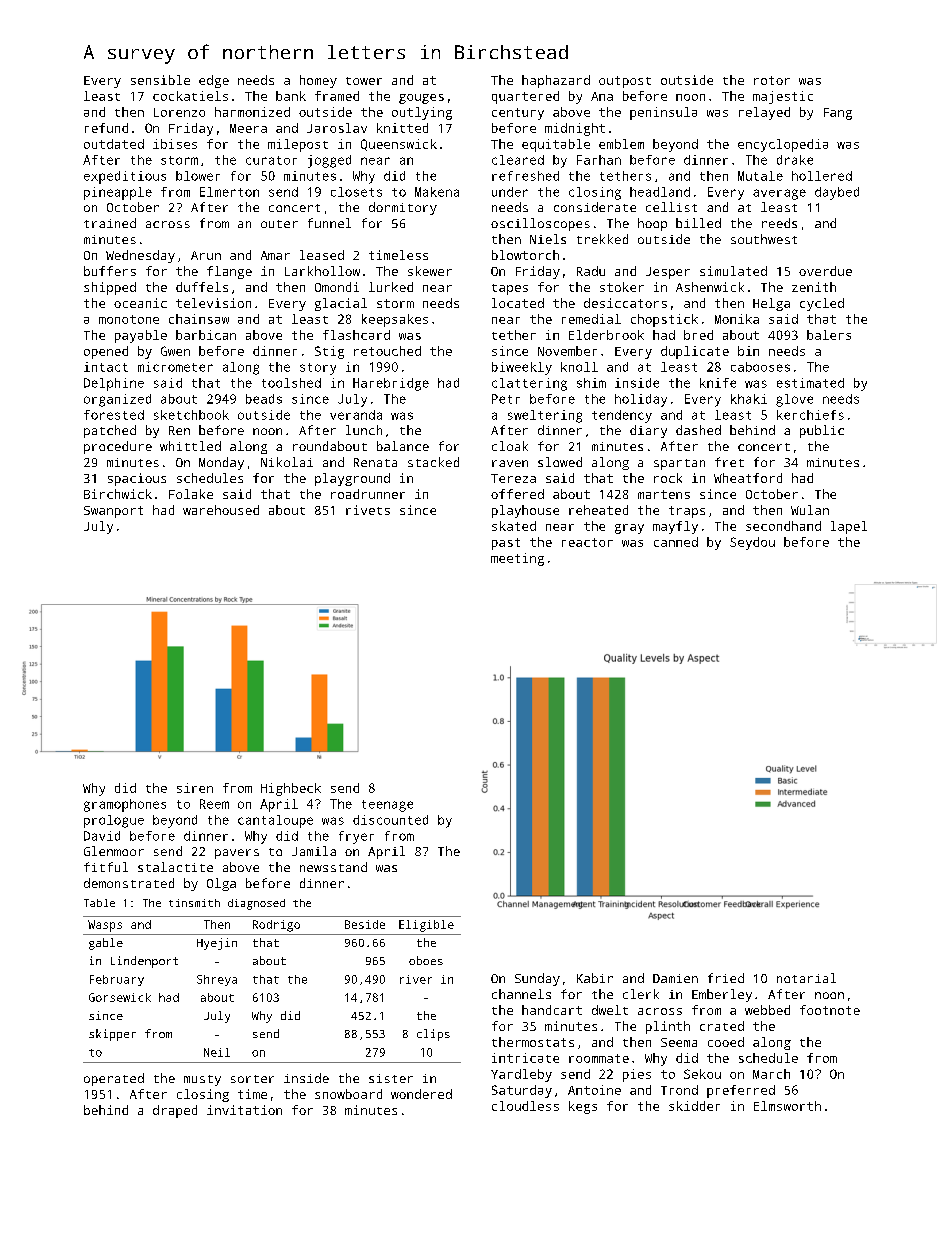 This document has height=1233, width=952. Describe the element at coordinates (244, 1110) in the document. I see `invitation` at that location.
